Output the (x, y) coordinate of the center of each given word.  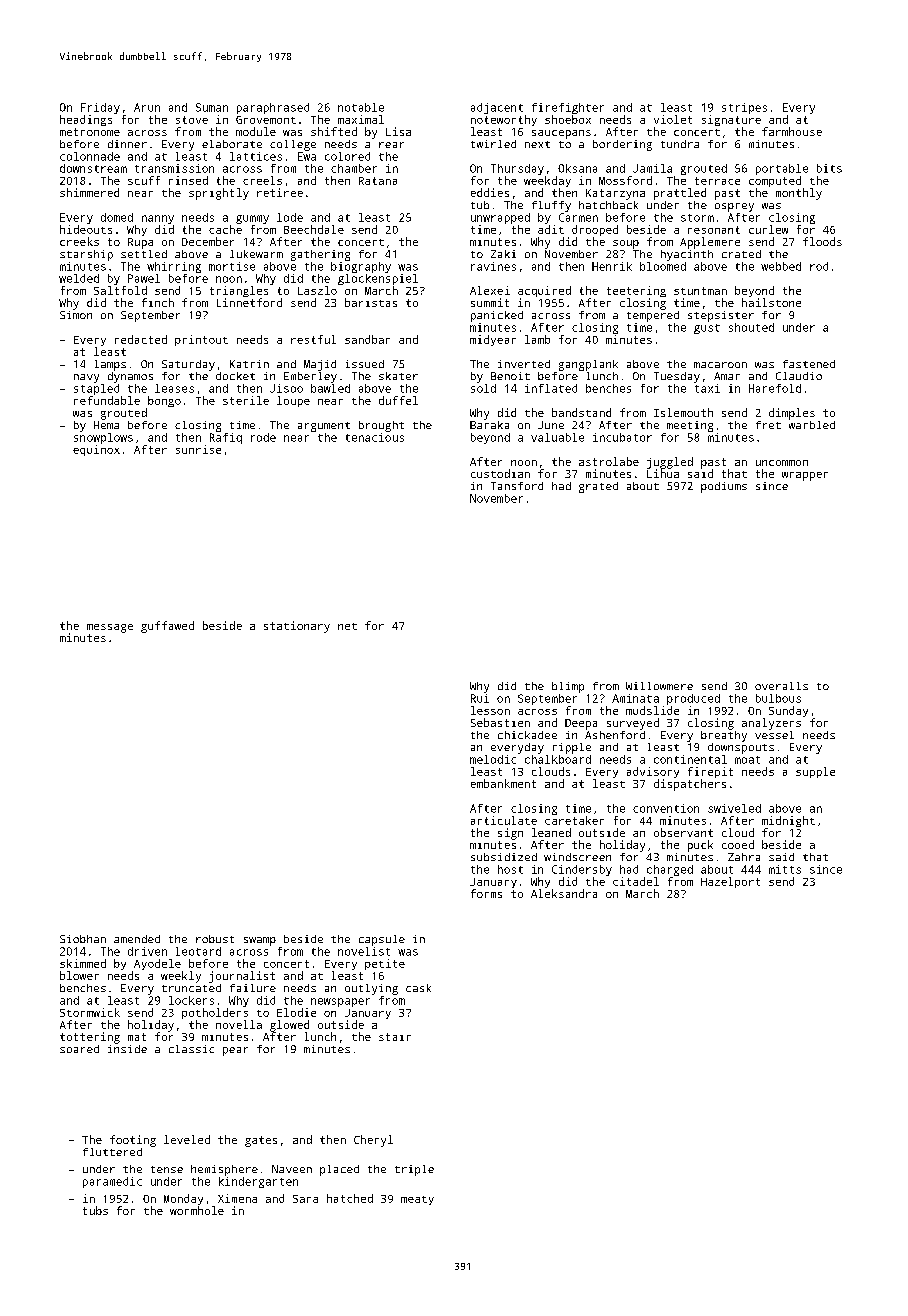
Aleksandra (564, 893)
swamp (260, 941)
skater (398, 376)
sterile (246, 400)
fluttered (112, 1152)
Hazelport (730, 882)
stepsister (721, 316)
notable (361, 107)
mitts (785, 869)
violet (673, 119)
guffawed (167, 627)
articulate (504, 820)
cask (418, 988)
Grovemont (266, 120)
